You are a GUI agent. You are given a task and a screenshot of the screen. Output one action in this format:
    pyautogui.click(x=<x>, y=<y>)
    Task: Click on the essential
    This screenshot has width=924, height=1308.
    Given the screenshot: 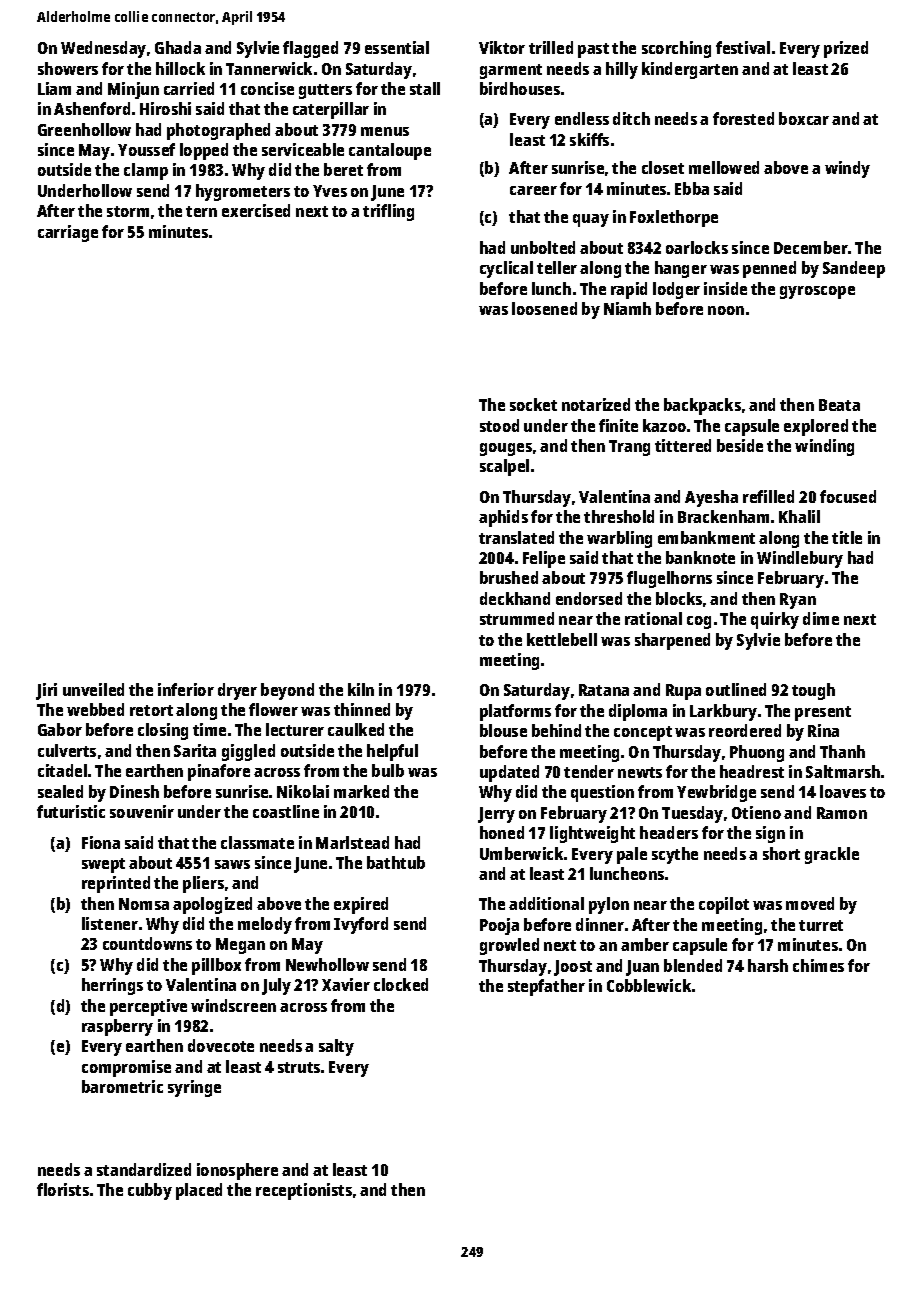 What is the action you would take?
    pyautogui.click(x=397, y=47)
